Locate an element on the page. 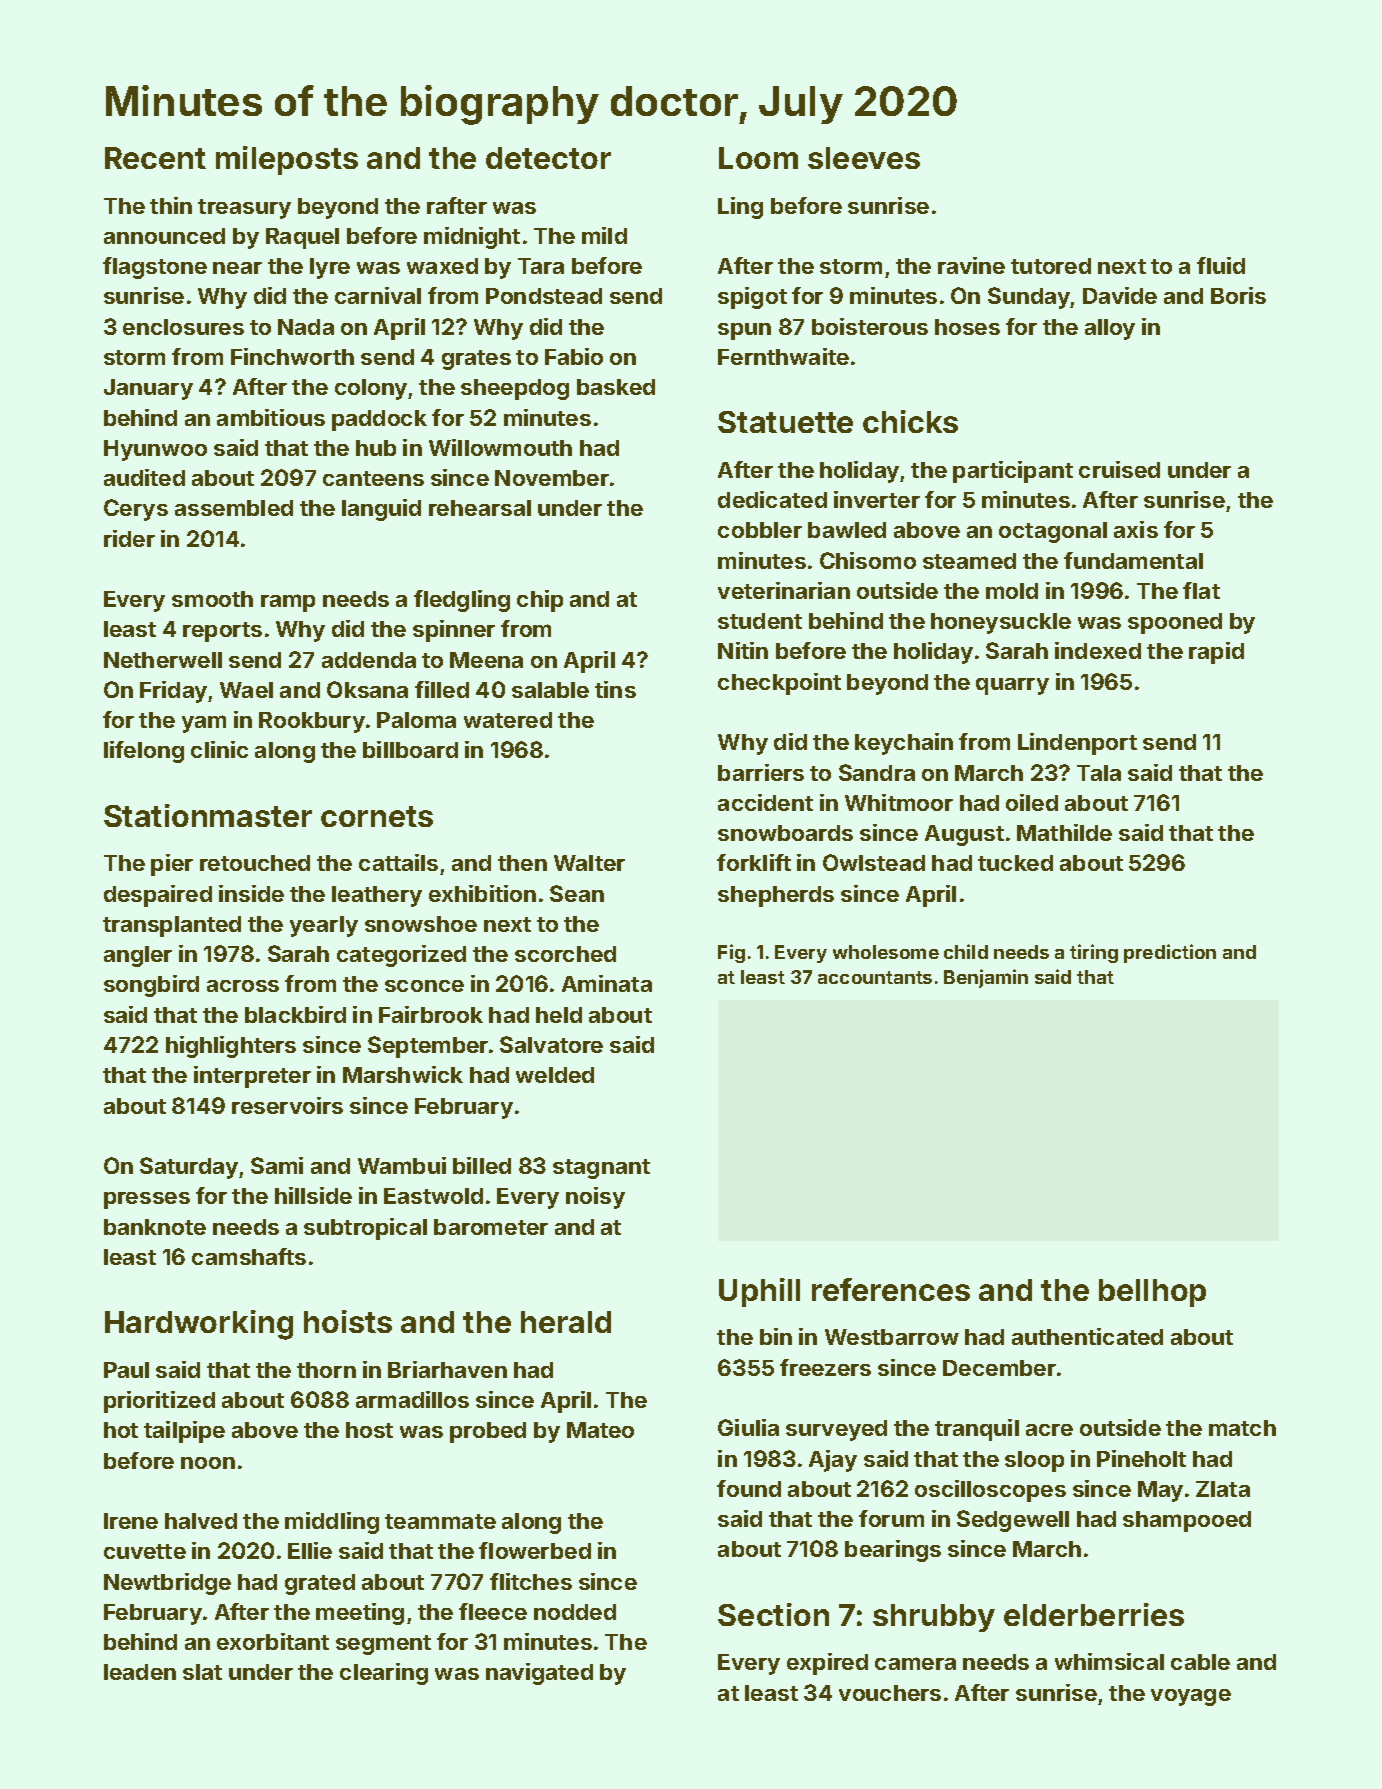 This document has height=1789, width=1382. Loom is located at coordinates (758, 158).
